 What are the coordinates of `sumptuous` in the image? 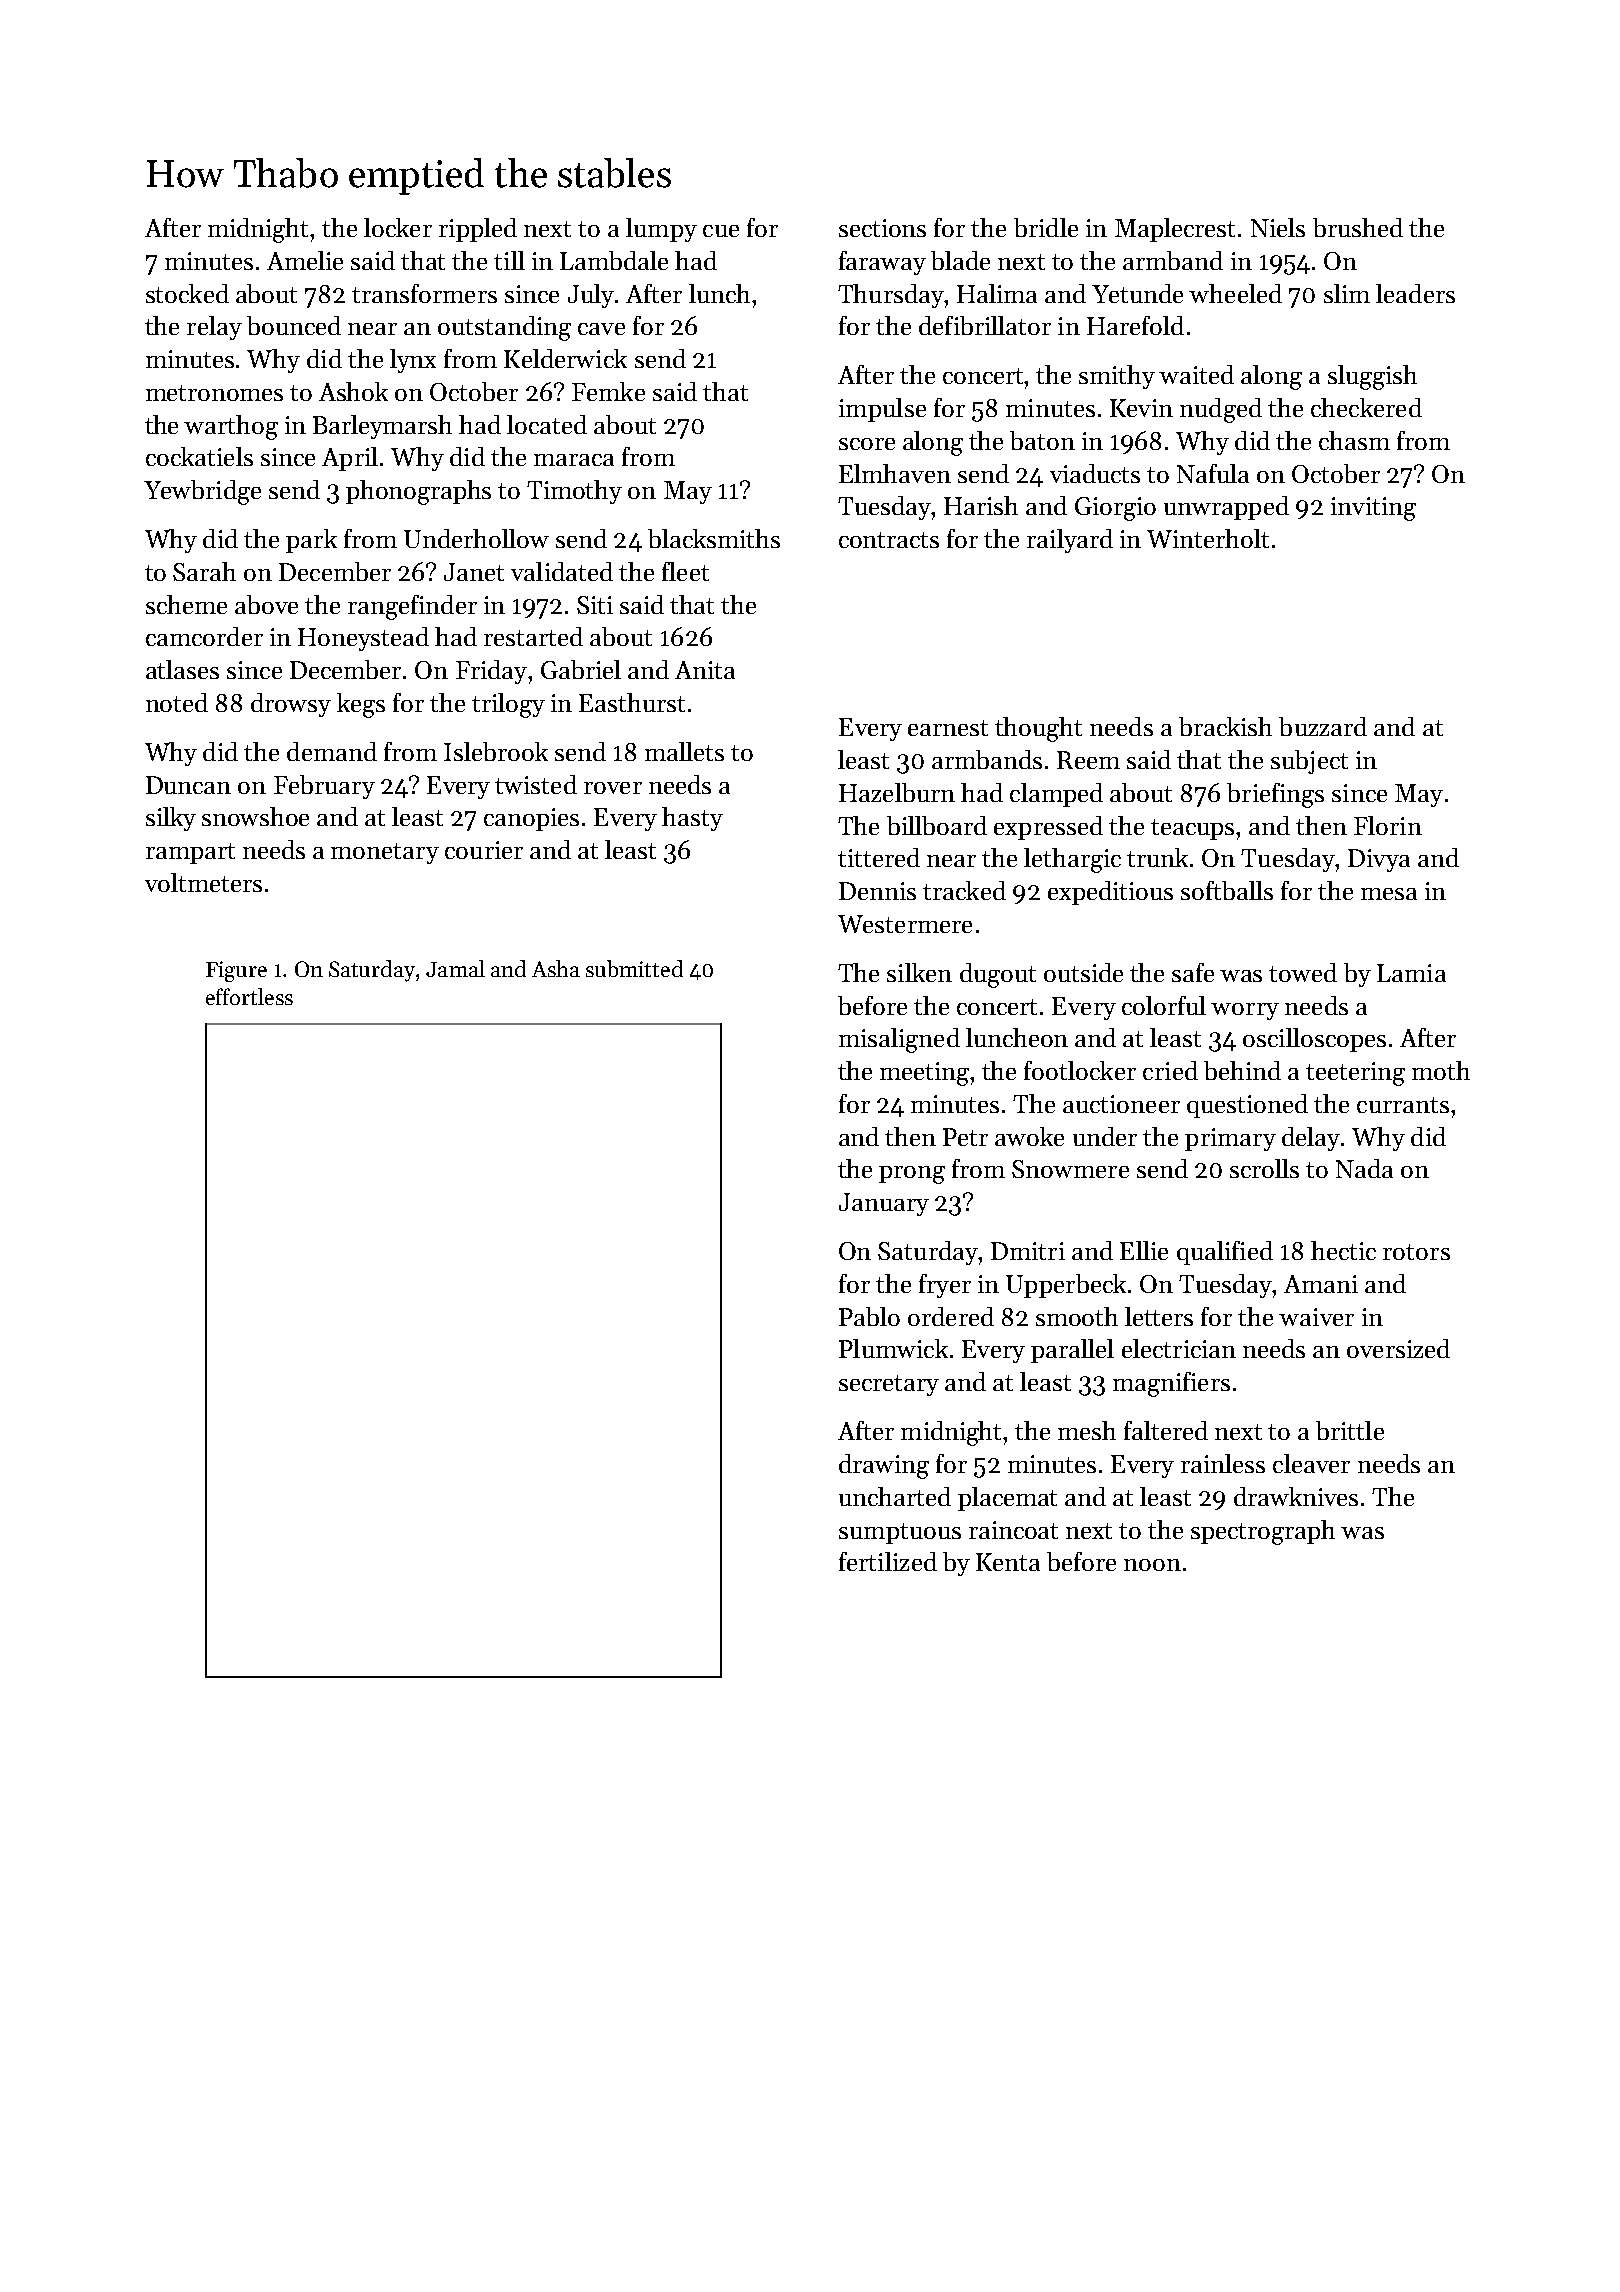 It's located at (900, 1533).
